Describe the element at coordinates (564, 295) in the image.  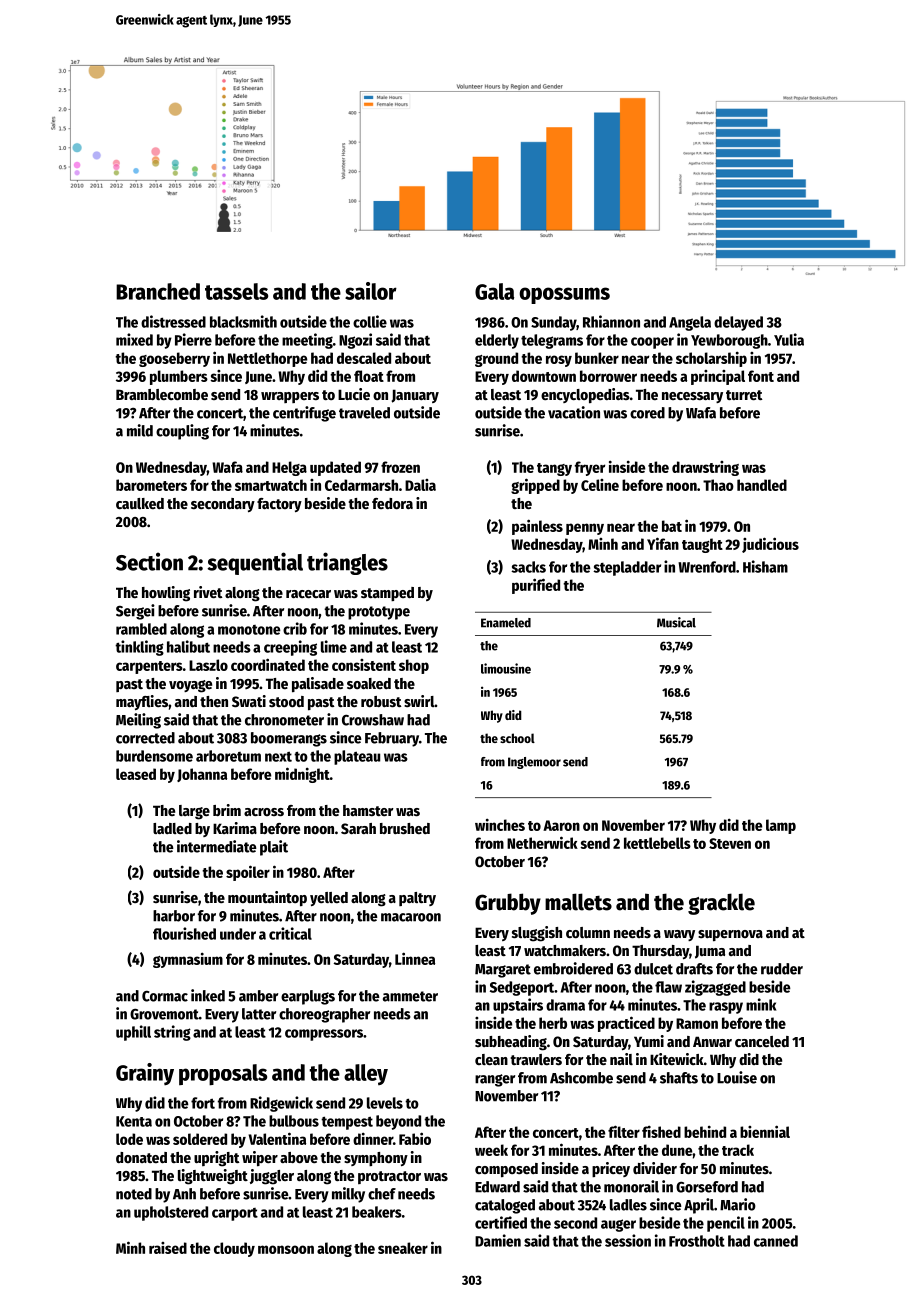
I see `opossums` at that location.
